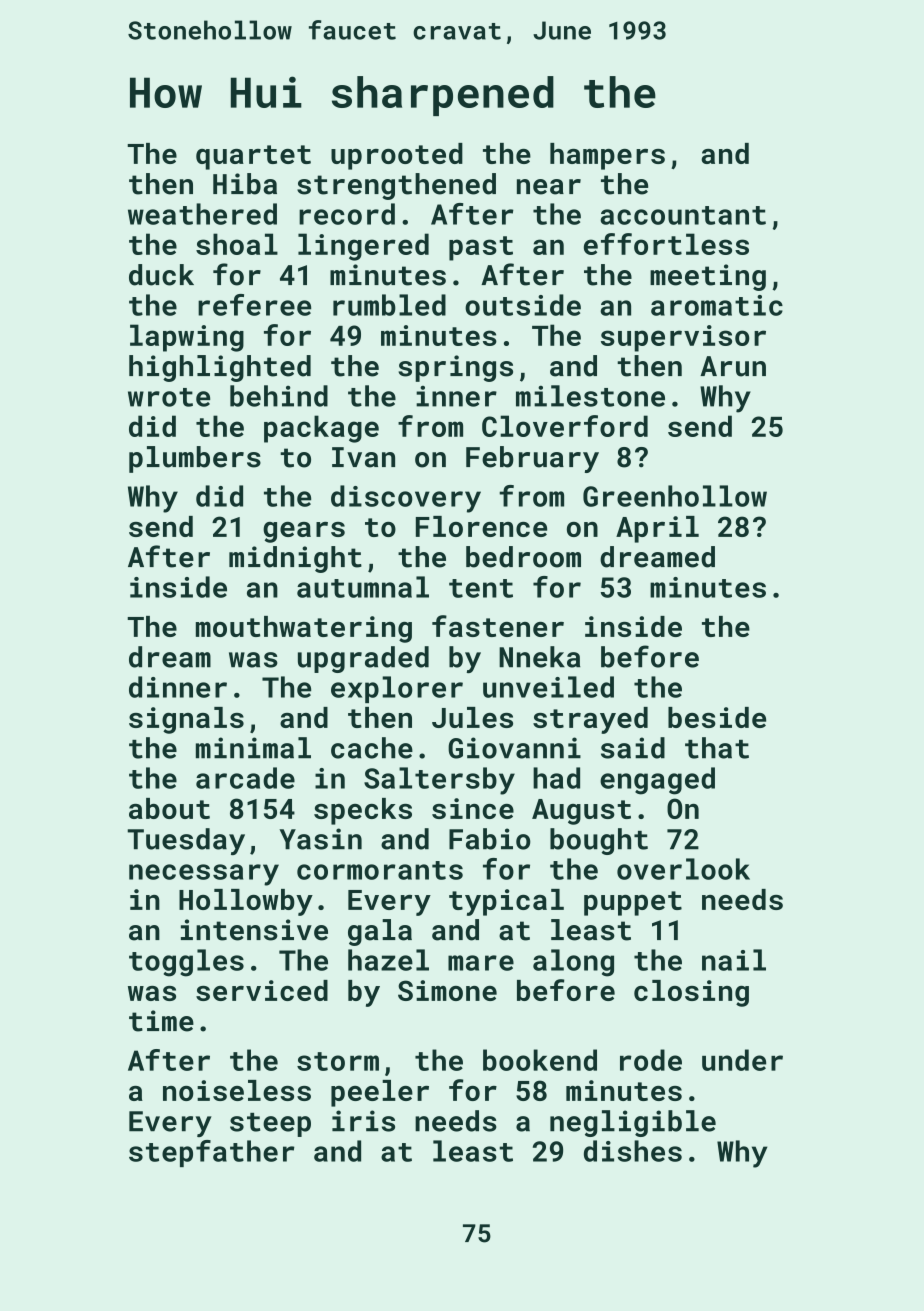 Image resolution: width=924 pixels, height=1311 pixels. I want to click on upgraded, so click(363, 659).
